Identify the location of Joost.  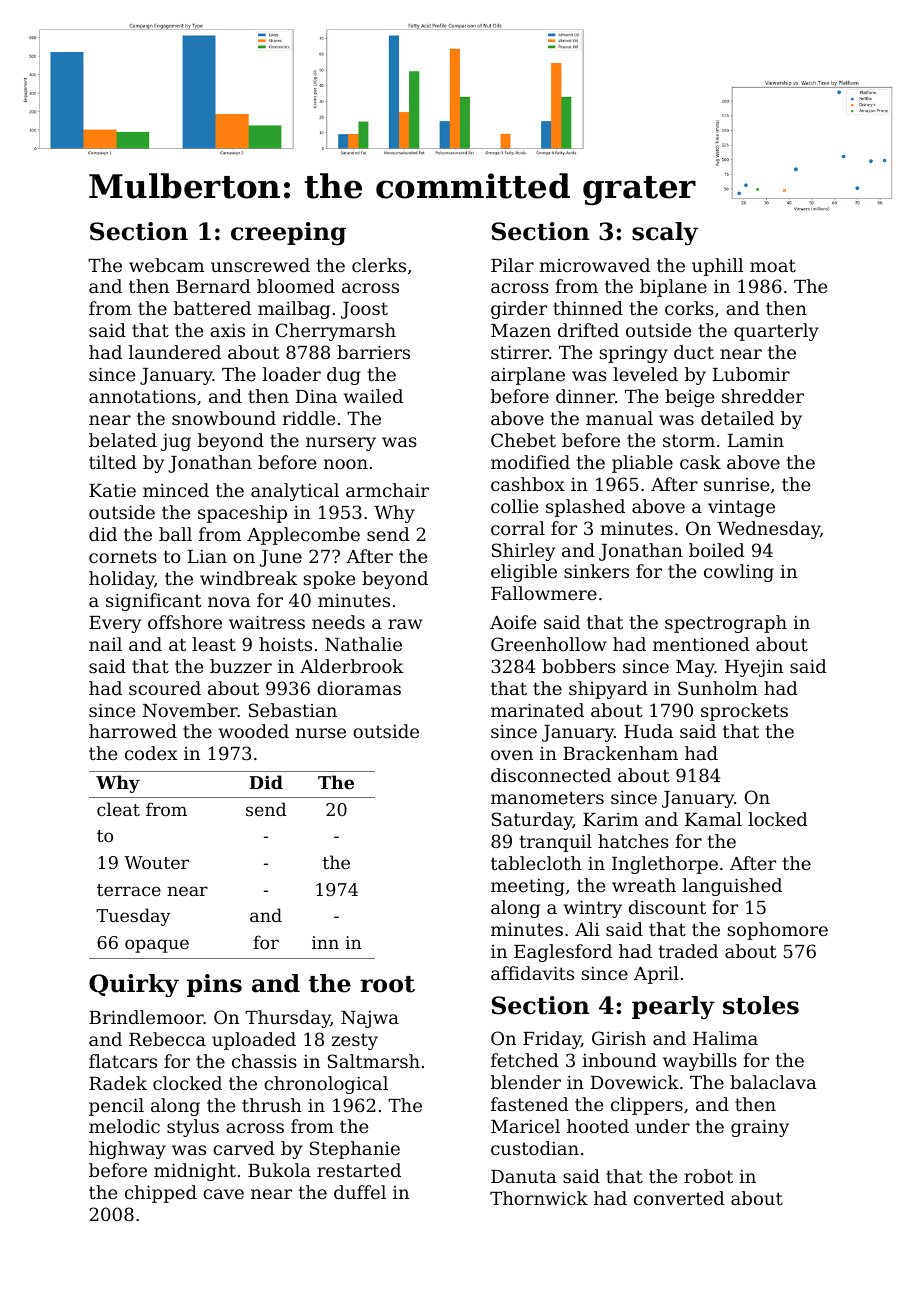
(364, 310).
